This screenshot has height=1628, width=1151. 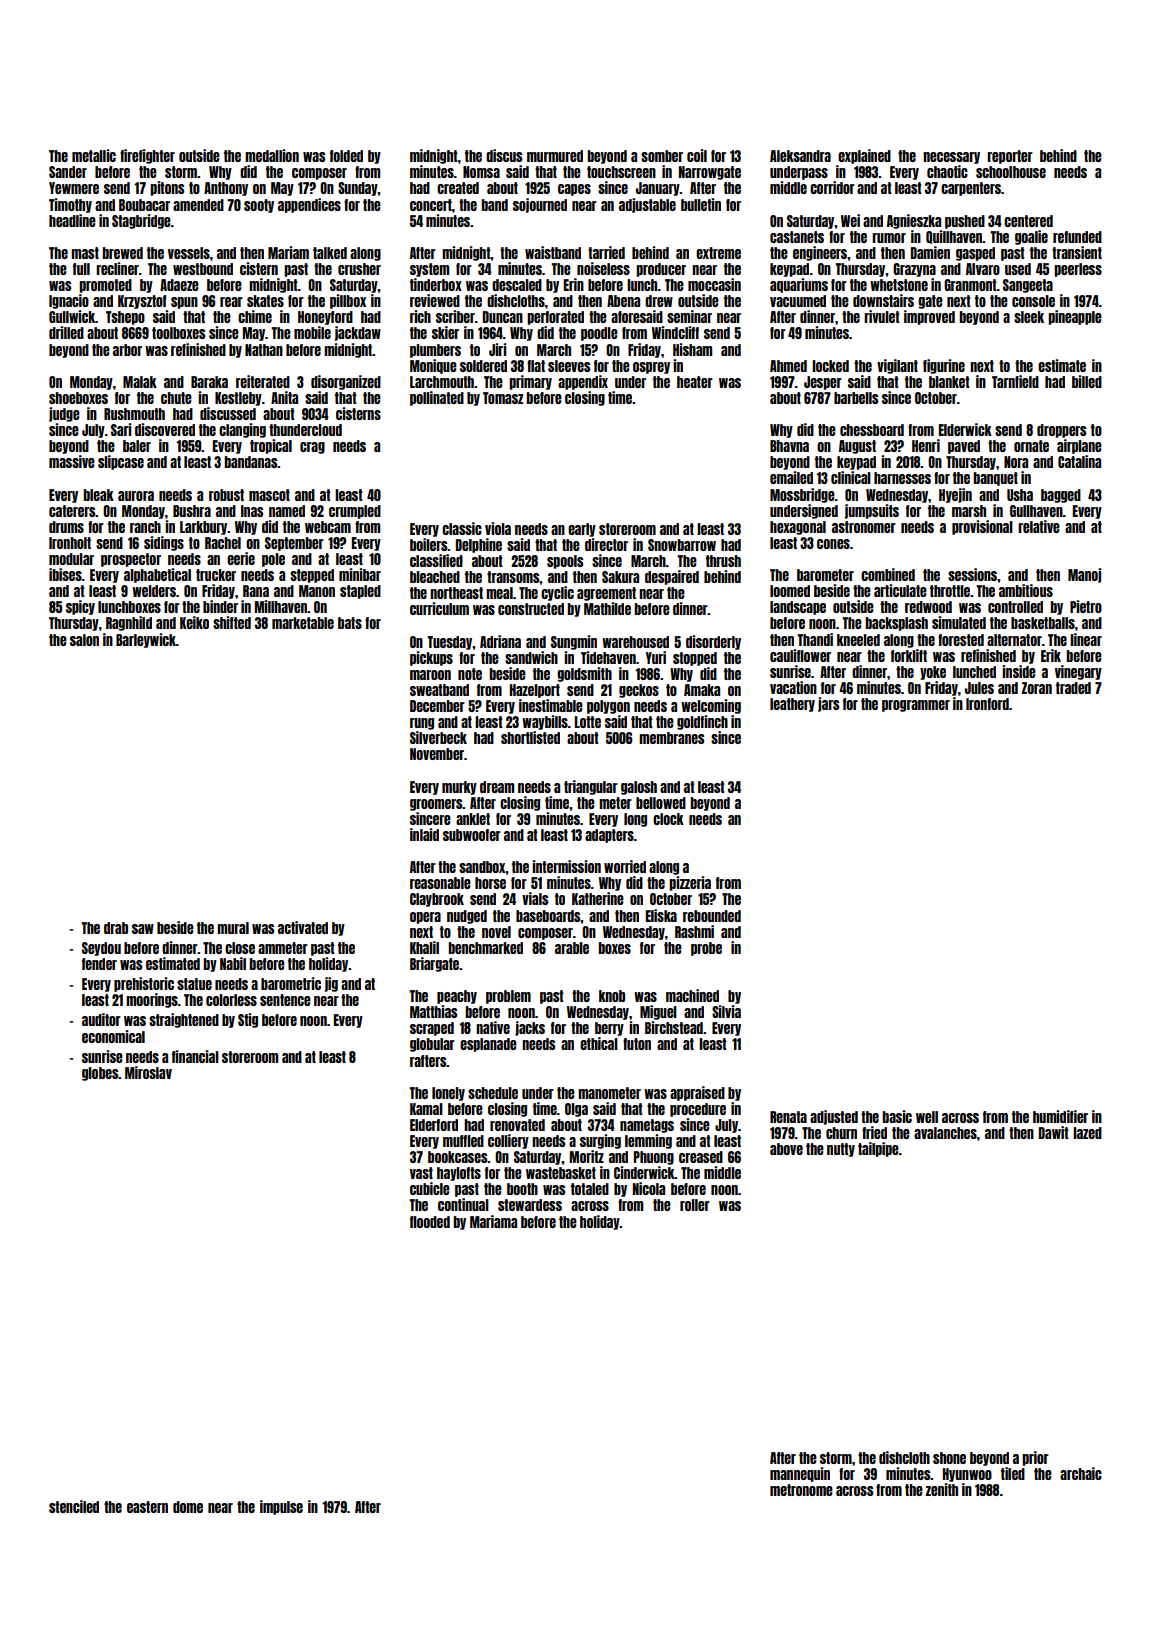 What do you see at coordinates (590, 1189) in the screenshot?
I see `totaled` at bounding box center [590, 1189].
